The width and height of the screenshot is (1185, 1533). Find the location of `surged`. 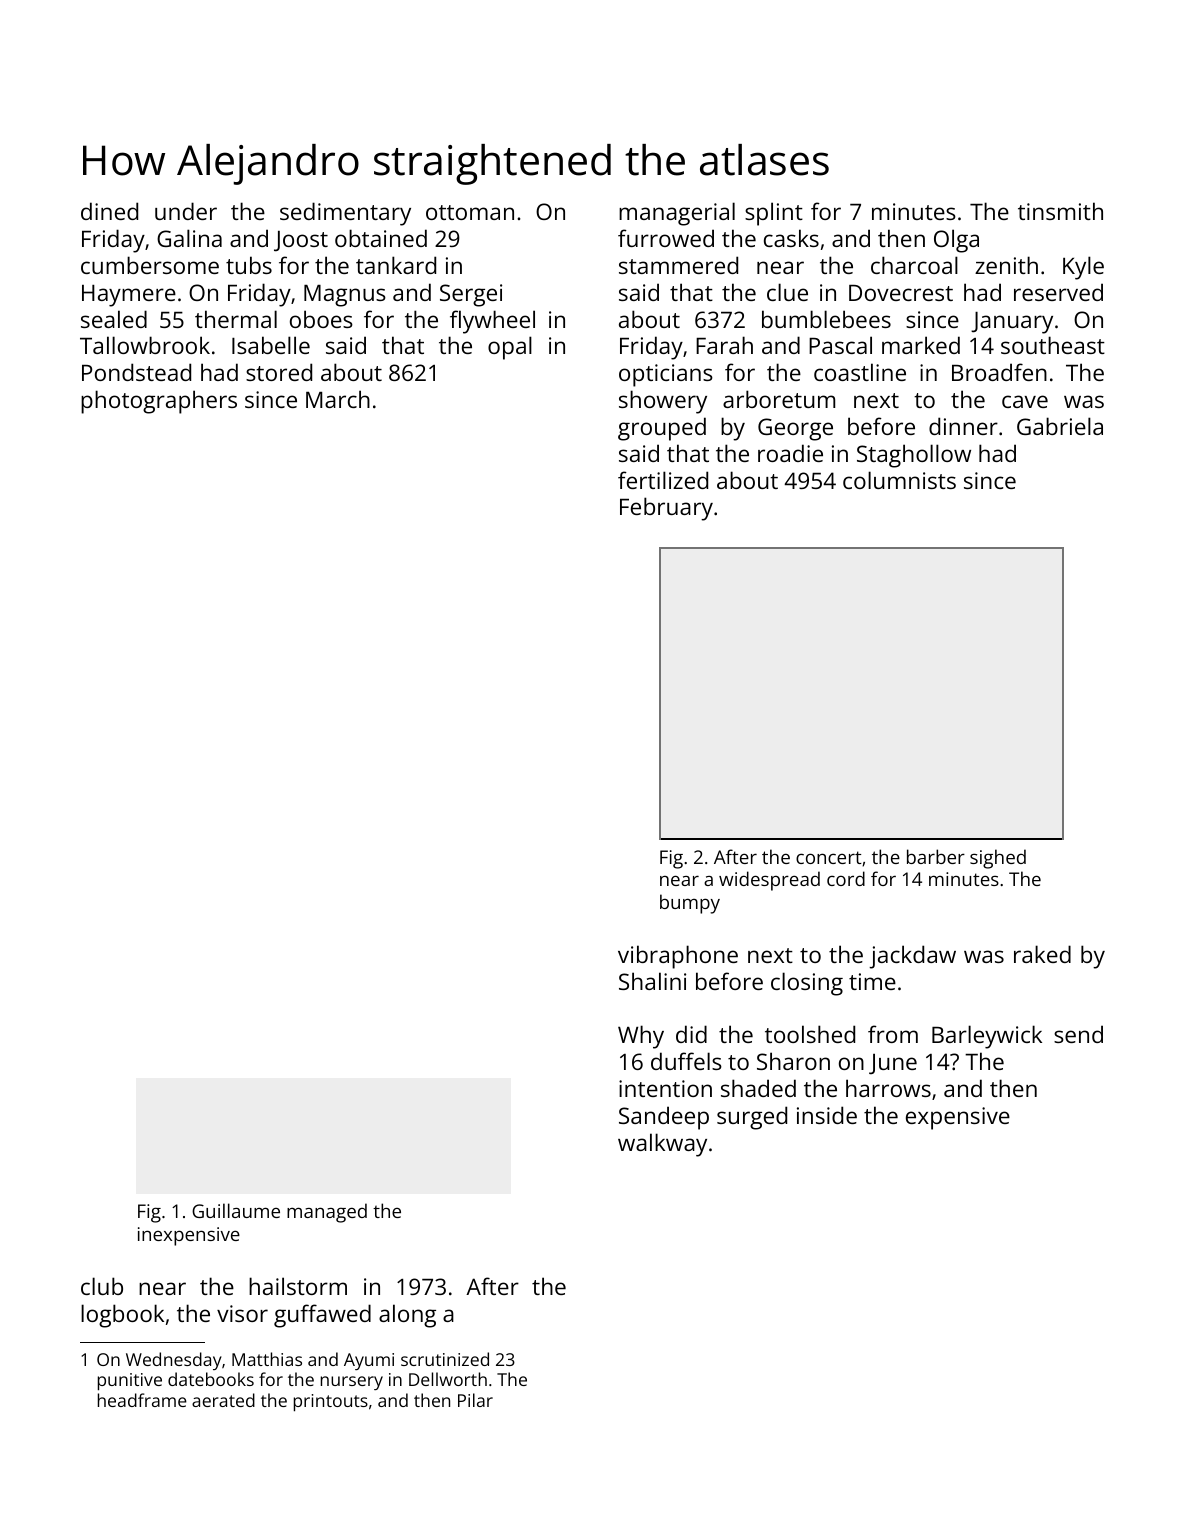

surged is located at coordinates (752, 1118).
